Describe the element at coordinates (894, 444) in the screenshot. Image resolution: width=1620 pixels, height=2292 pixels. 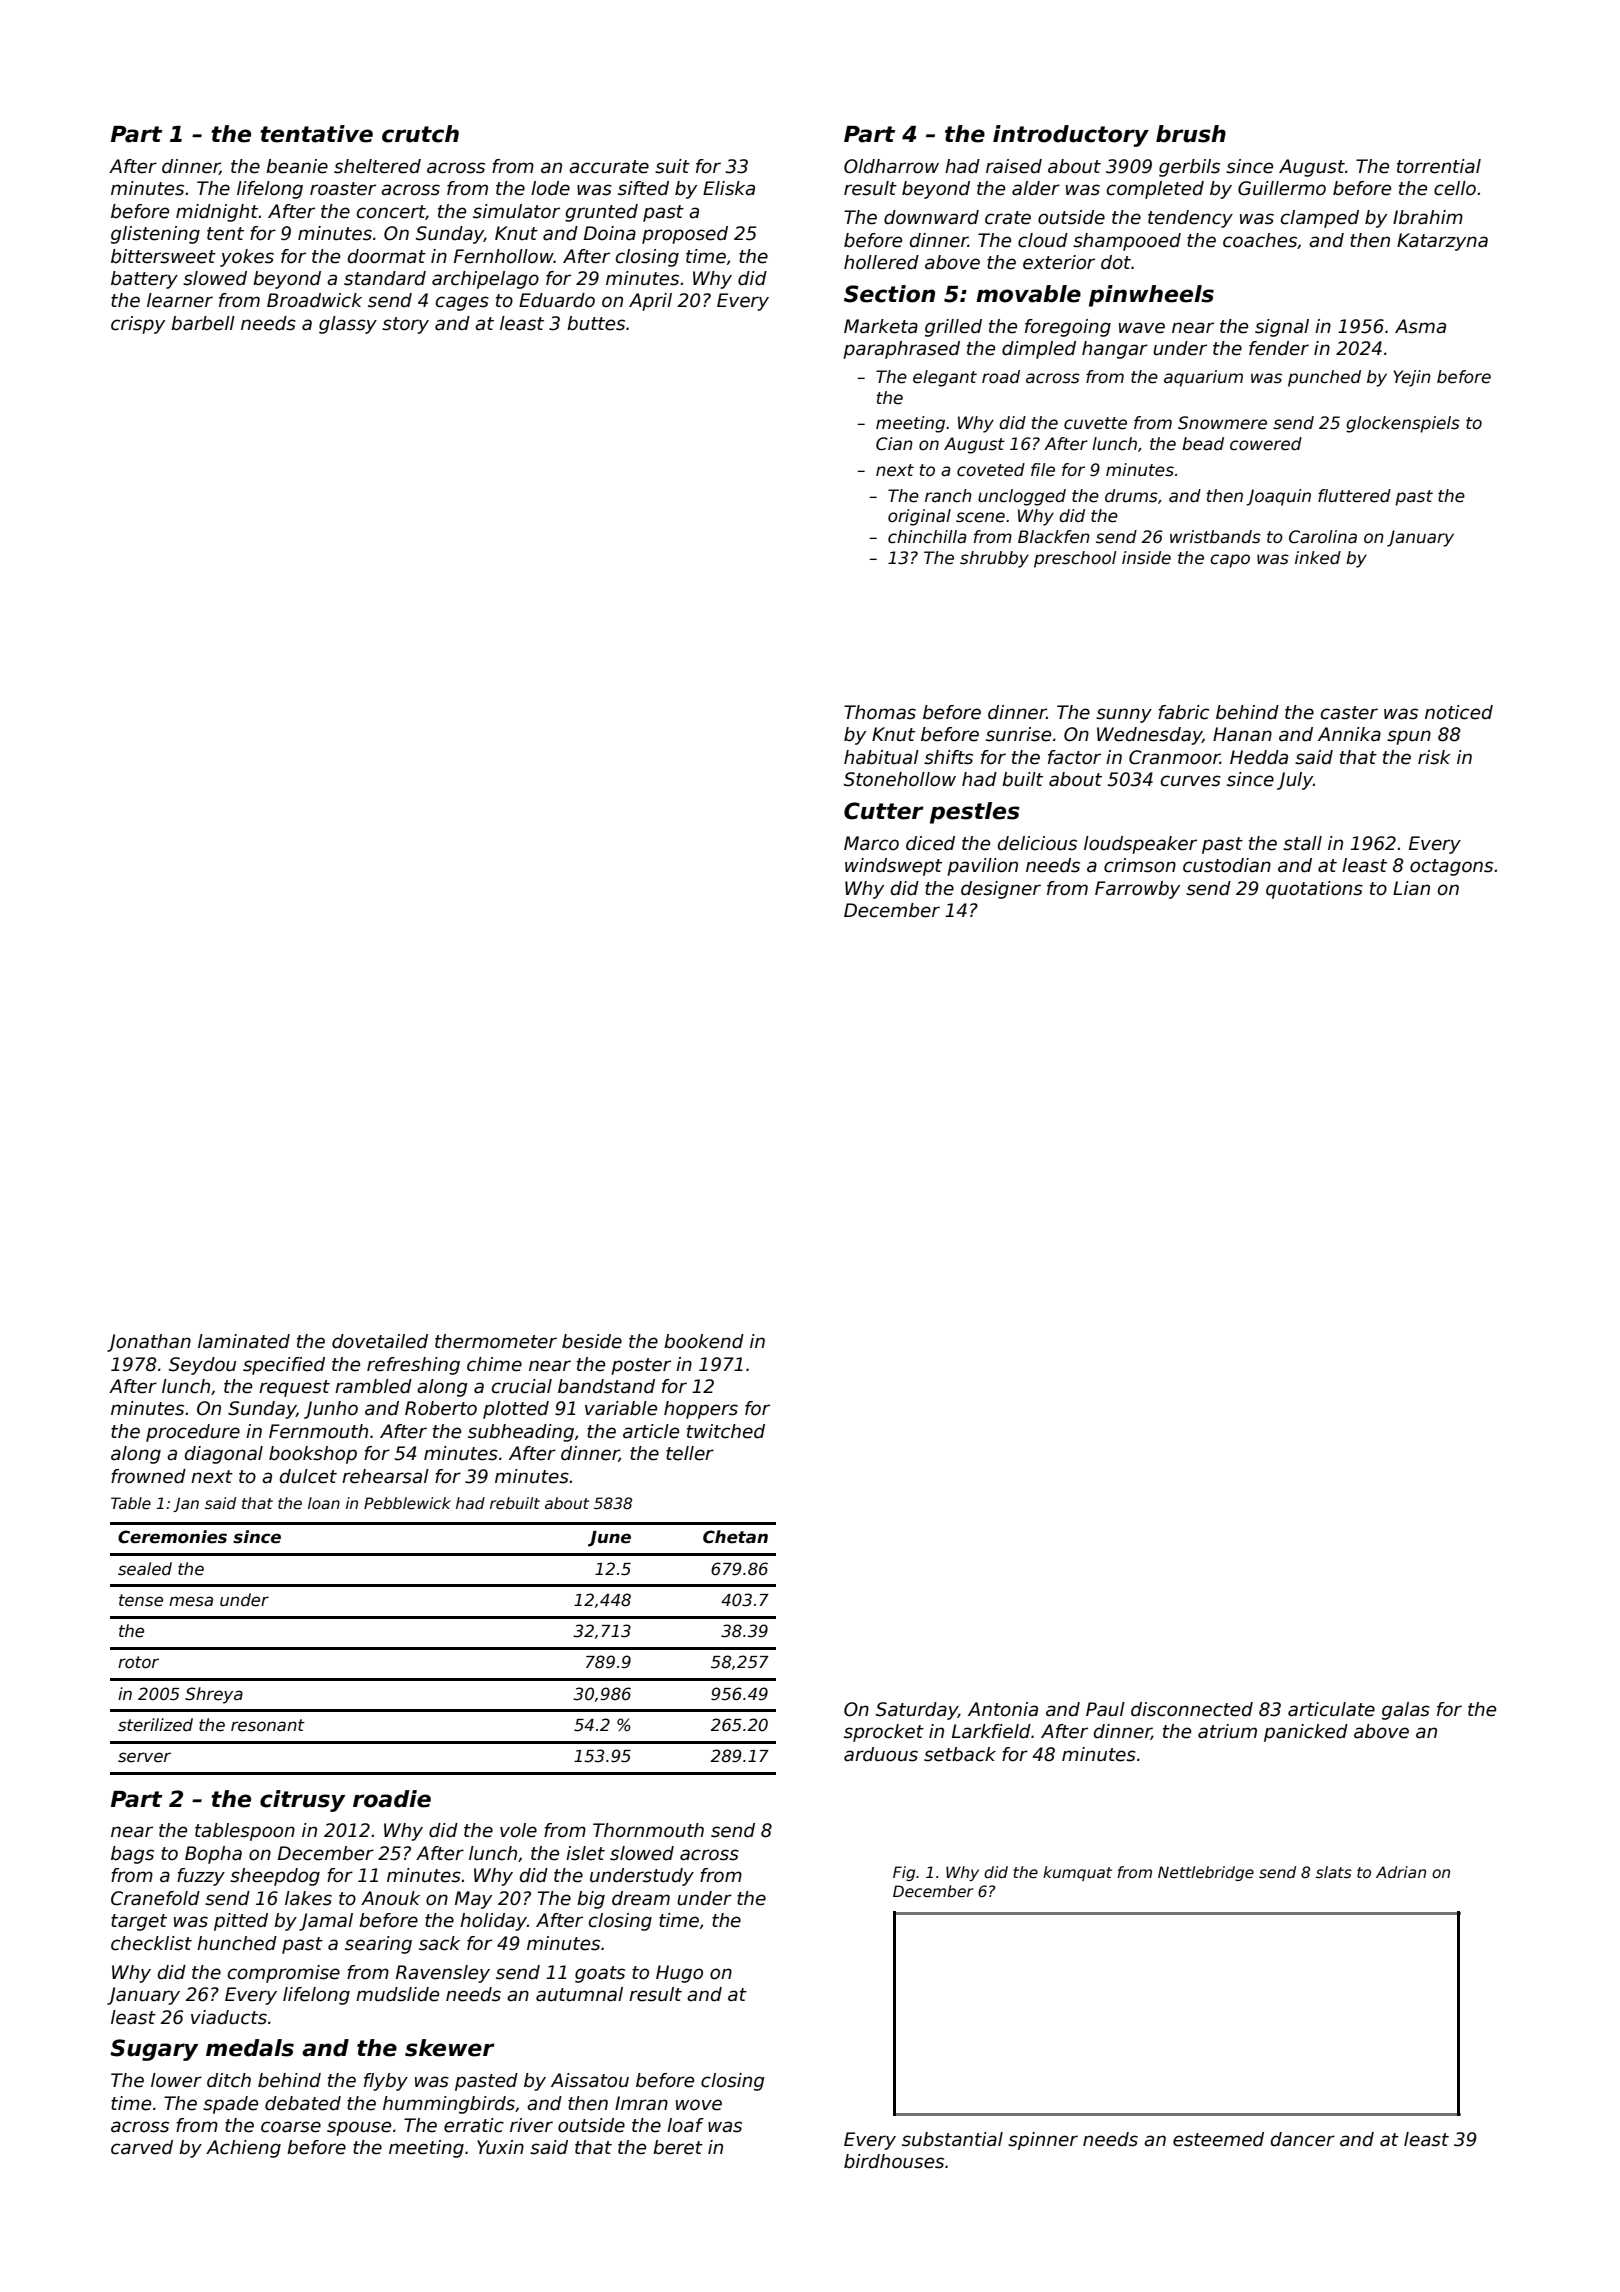
I see `Cian` at that location.
